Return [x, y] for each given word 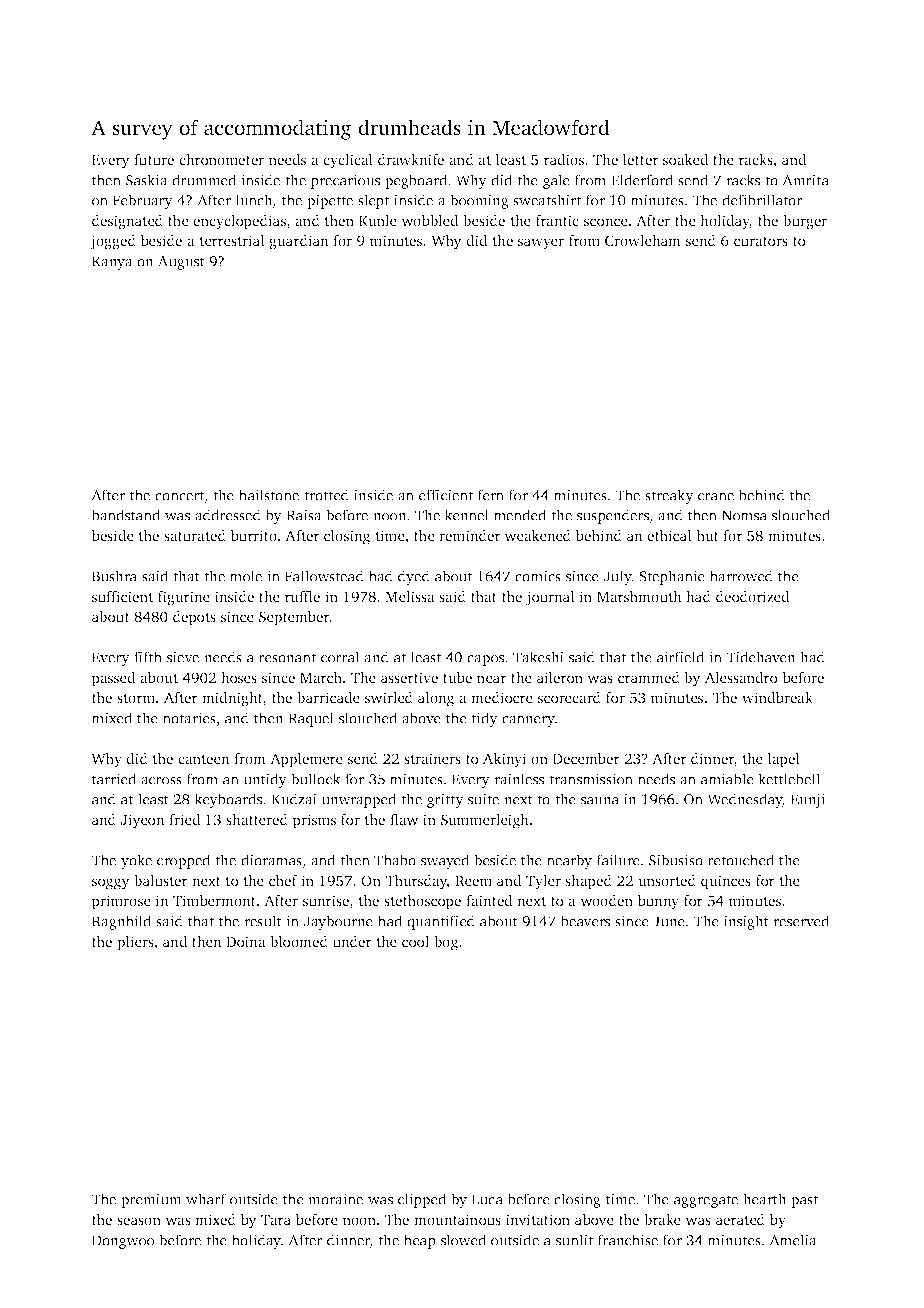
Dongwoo [123, 1242]
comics [538, 576]
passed [113, 679]
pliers [135, 943]
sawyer [541, 244]
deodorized [752, 596]
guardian [299, 242]
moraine [335, 1199]
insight [746, 922]
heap [419, 1241]
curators [761, 241]
